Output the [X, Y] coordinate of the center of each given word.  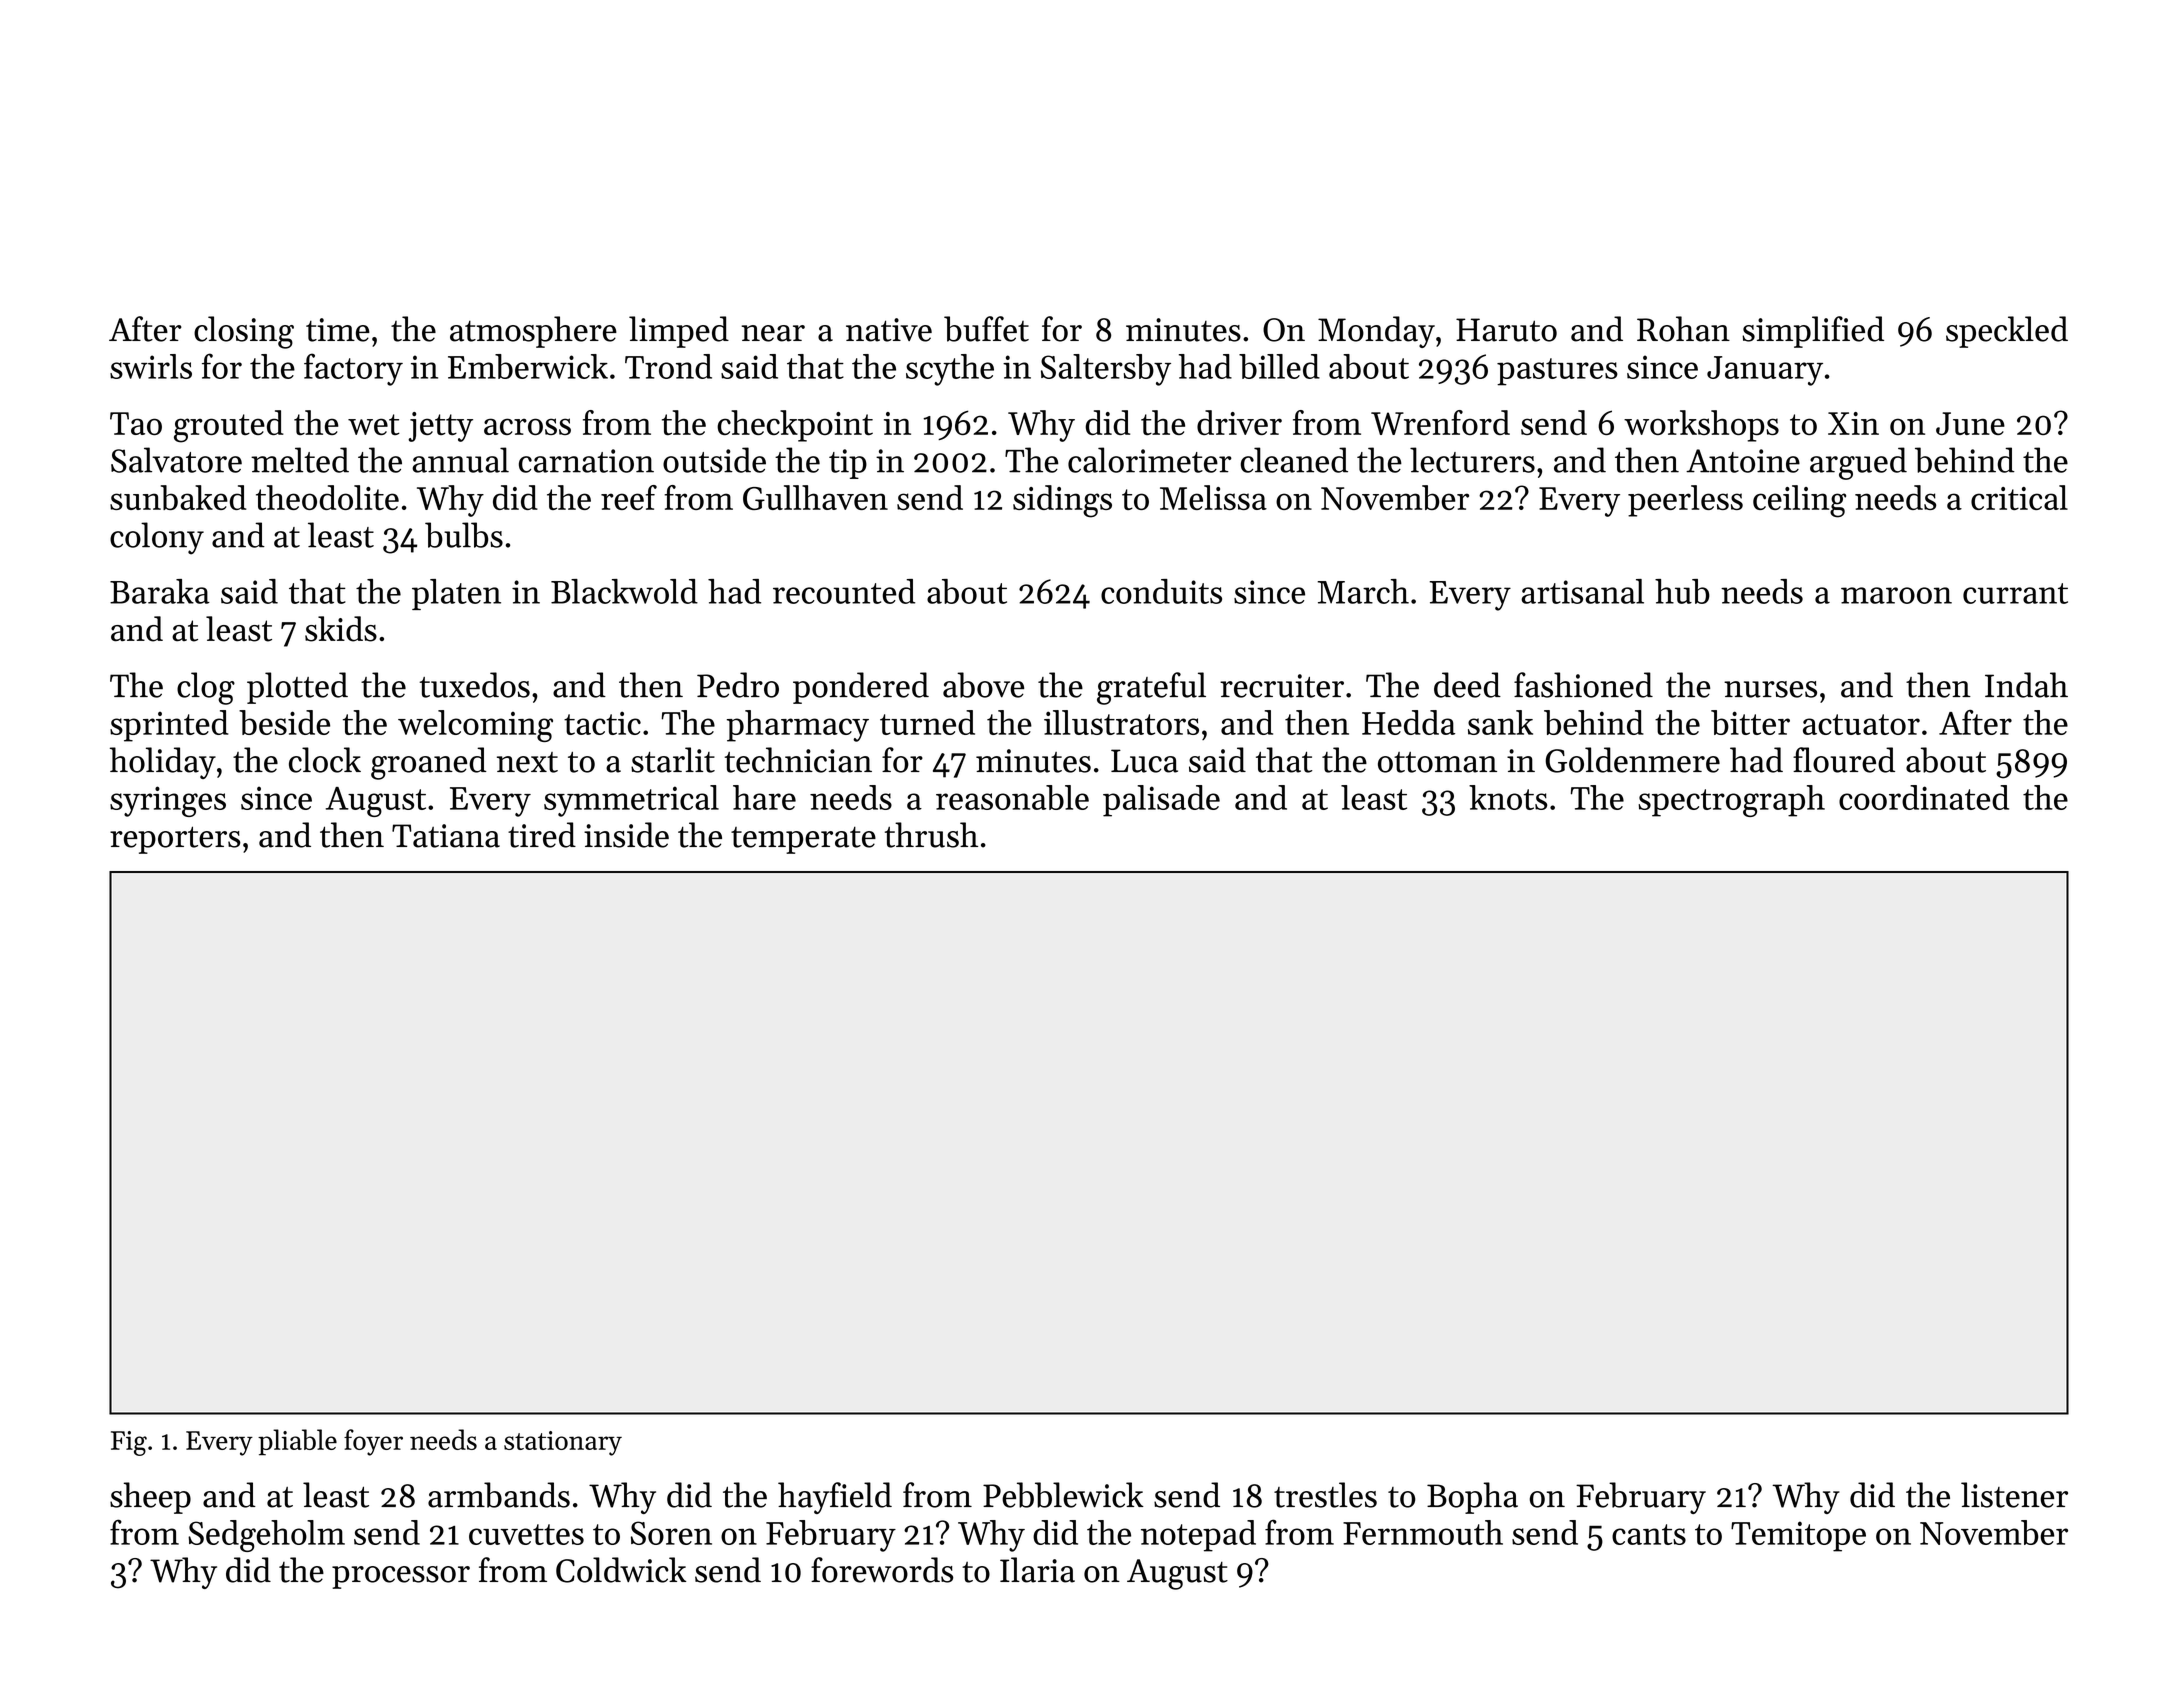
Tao [136, 423]
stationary [563, 1443]
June [1970, 423]
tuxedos [475, 685]
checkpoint [795, 426]
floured [1844, 760]
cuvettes [526, 1534]
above [983, 685]
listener [2014, 1495]
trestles [1325, 1495]
